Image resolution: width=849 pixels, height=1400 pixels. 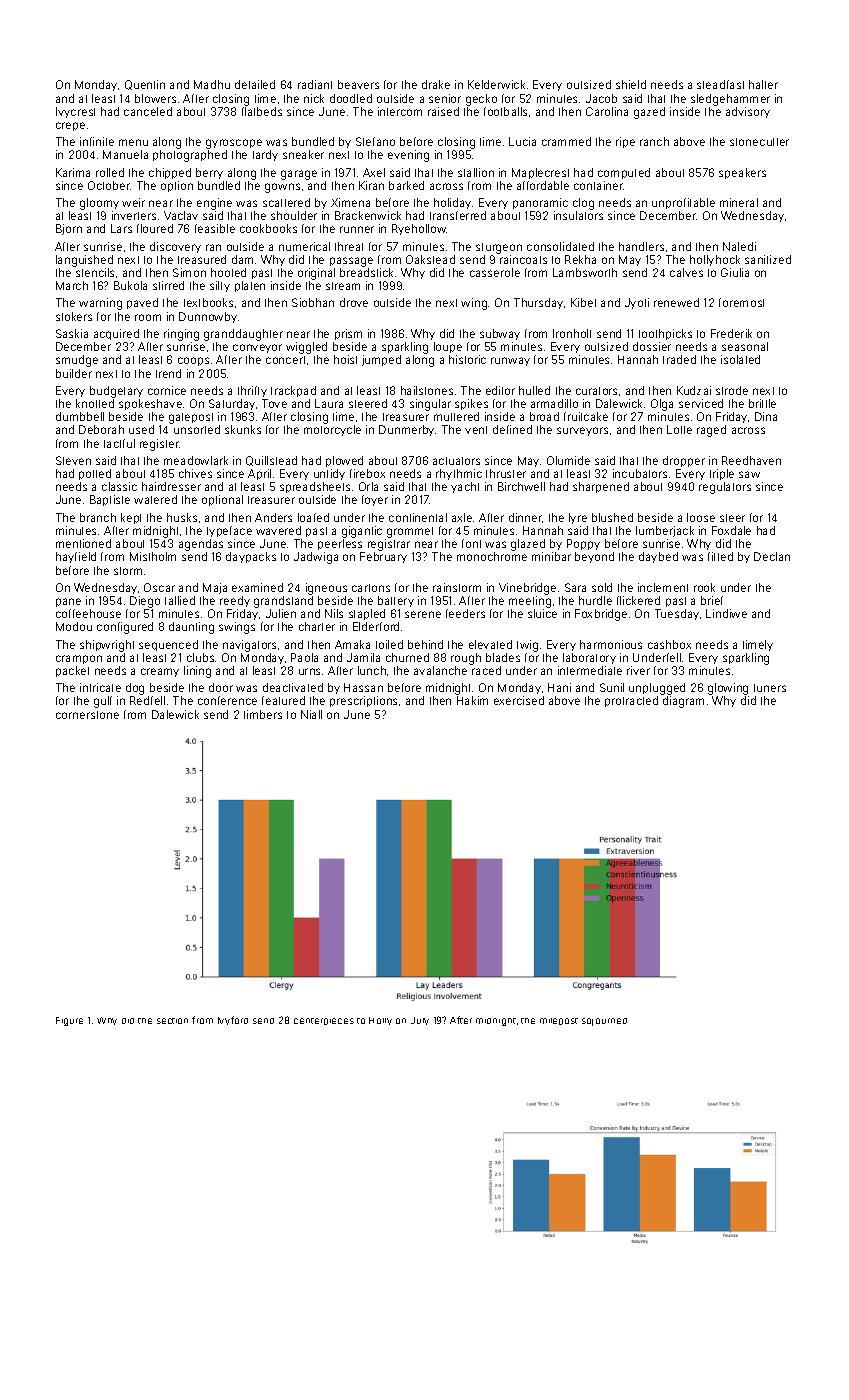 I want to click on radiant, so click(x=315, y=84).
